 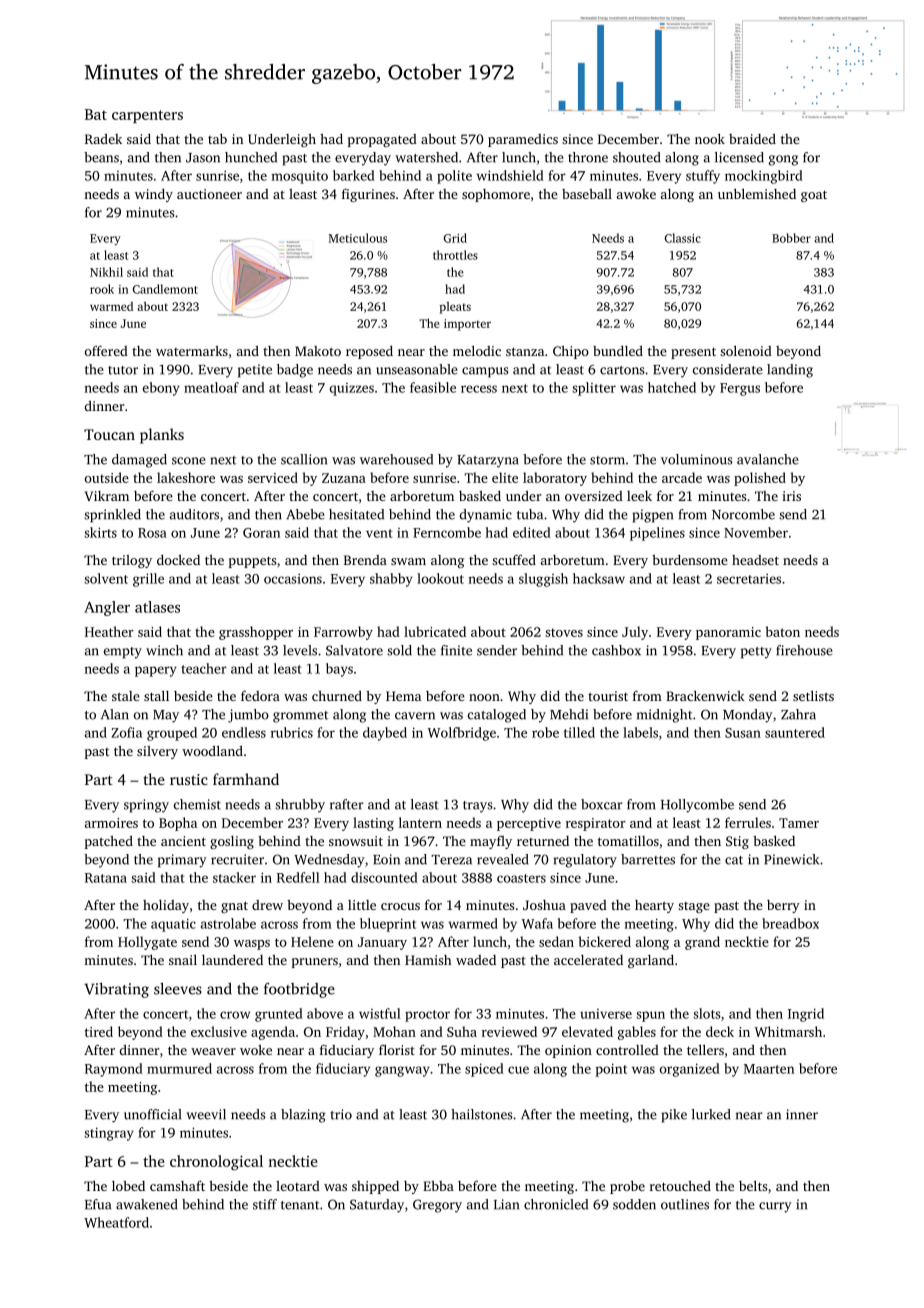 What do you see at coordinates (454, 177) in the image?
I see `polite` at bounding box center [454, 177].
